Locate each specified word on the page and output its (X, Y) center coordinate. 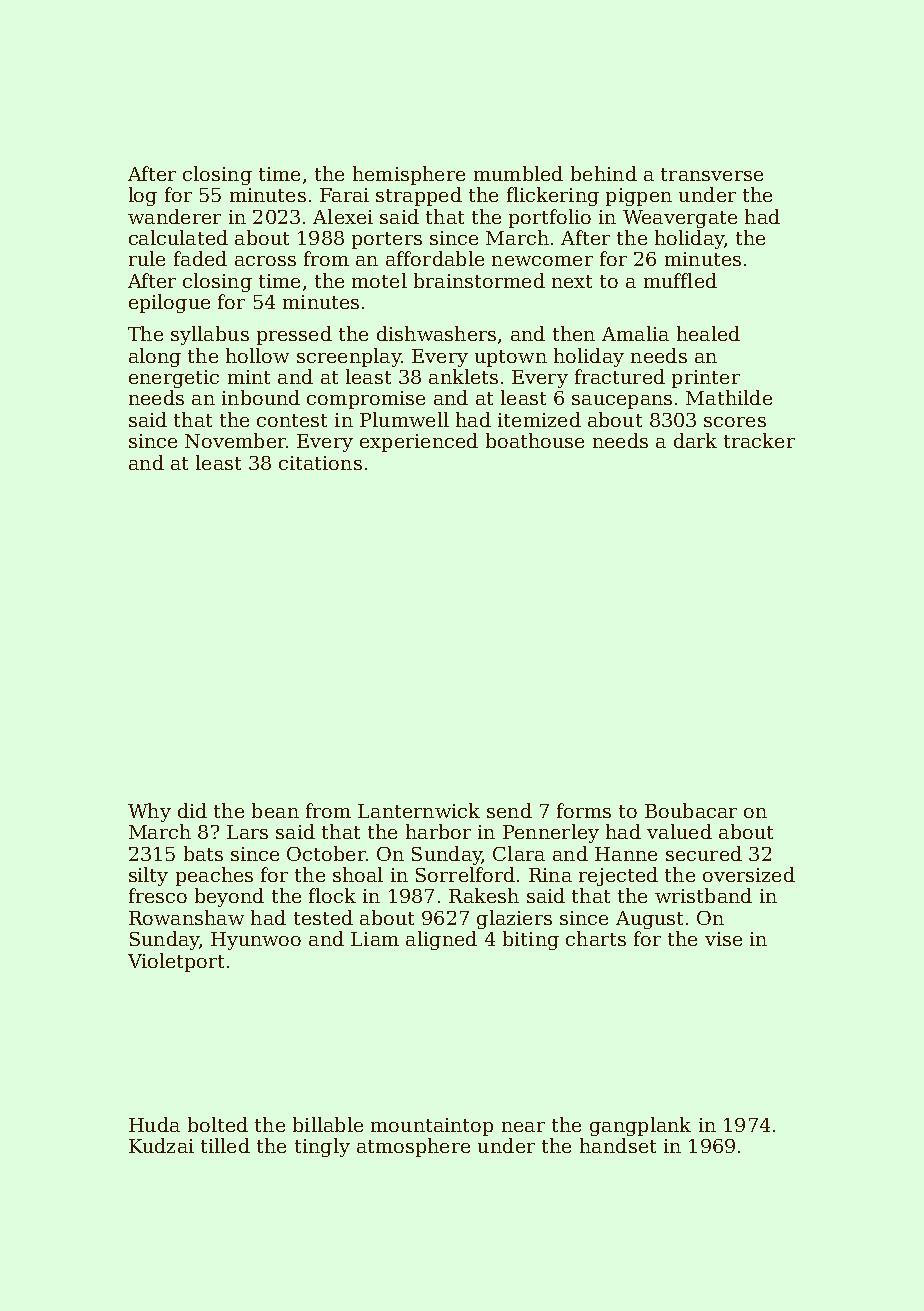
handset (618, 1145)
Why (149, 812)
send (509, 810)
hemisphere (409, 175)
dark (695, 440)
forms (584, 810)
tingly (322, 1147)
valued (679, 831)
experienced (419, 442)
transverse (712, 174)
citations (320, 463)
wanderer (174, 216)
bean (275, 810)
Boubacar (691, 810)
